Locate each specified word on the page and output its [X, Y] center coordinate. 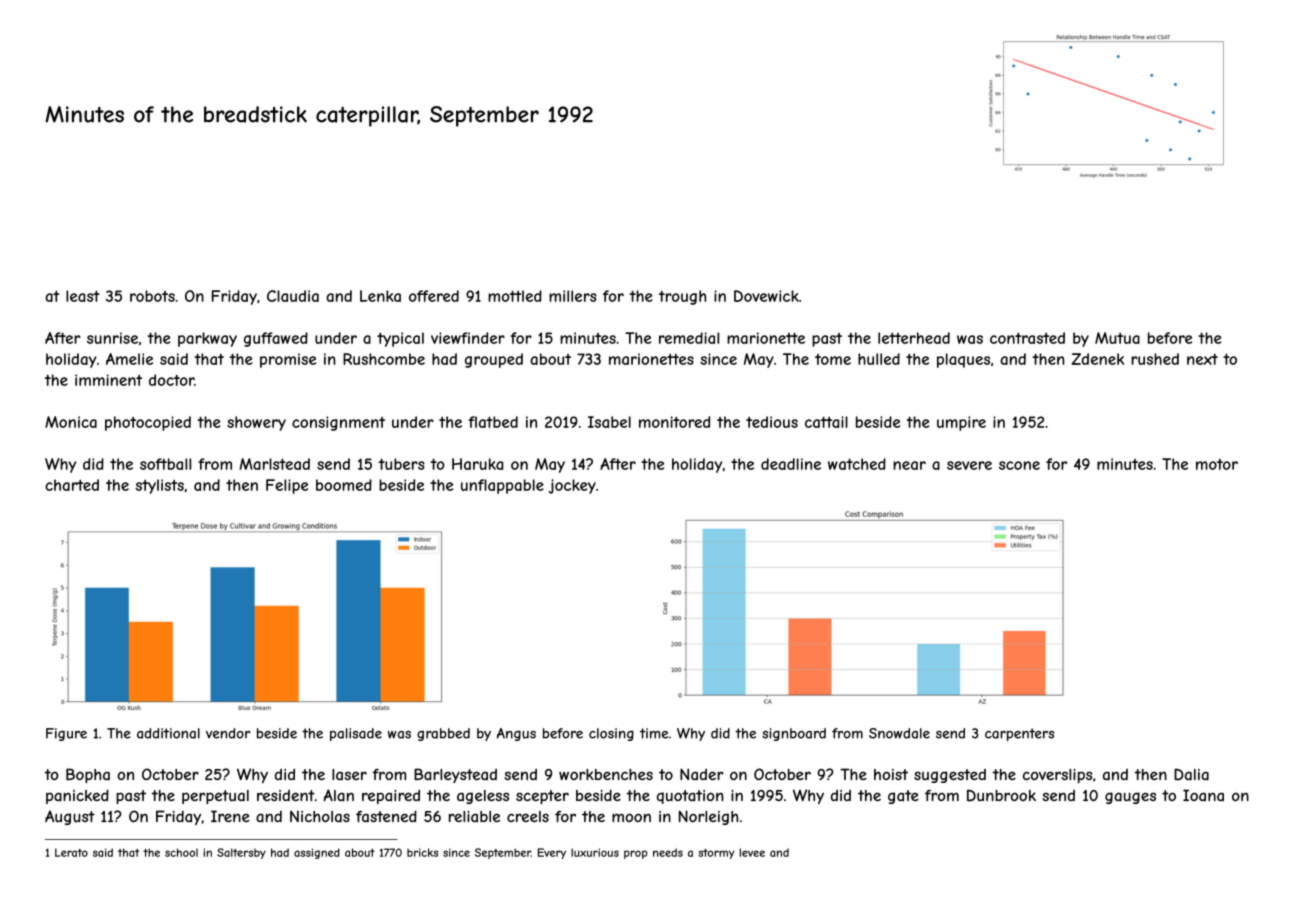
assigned [317, 853]
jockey [572, 486]
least [83, 296]
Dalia [1191, 774]
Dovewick [766, 296]
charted [72, 485]
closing [611, 734]
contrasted [1027, 338]
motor [1217, 464]
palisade [356, 734]
